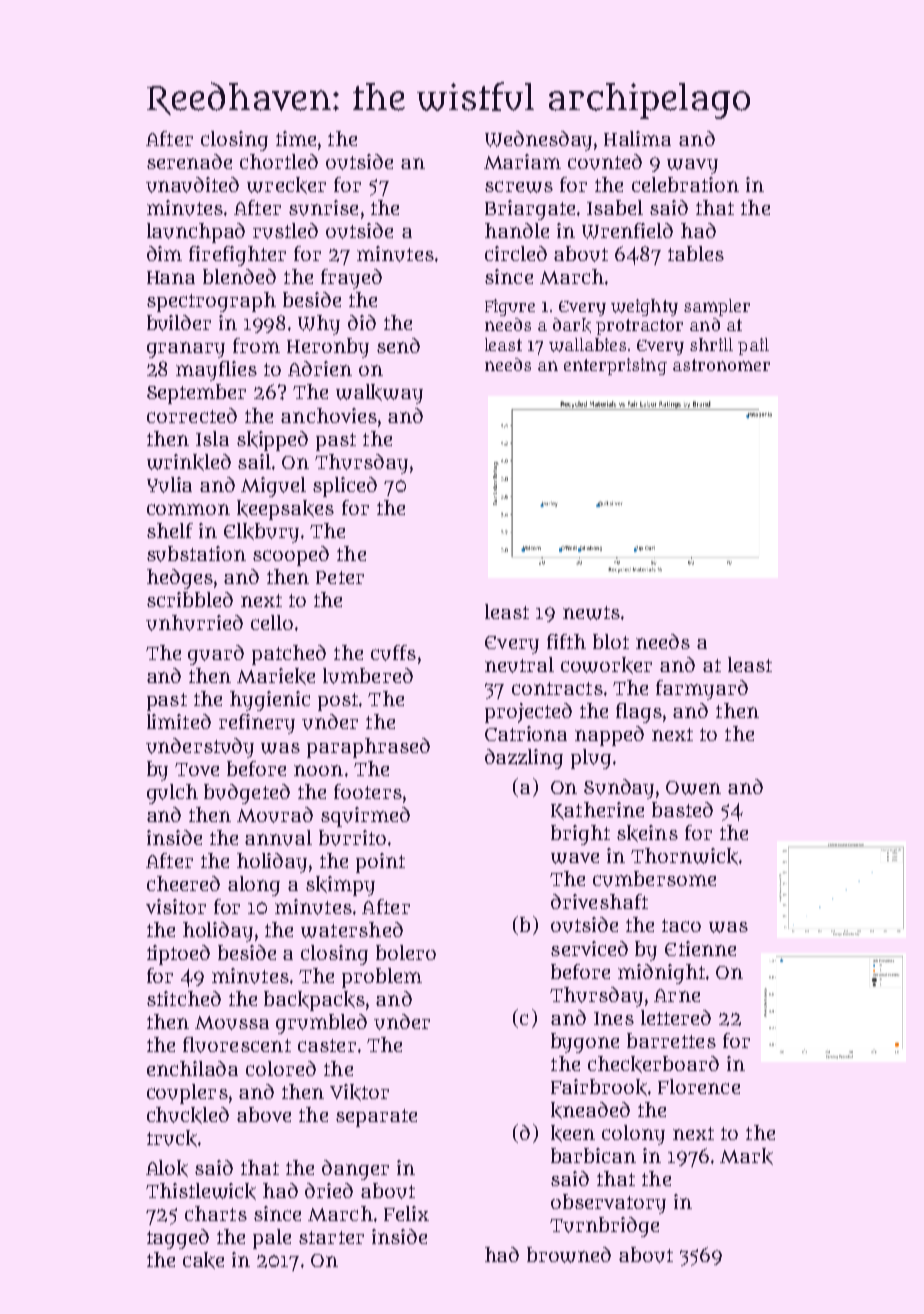 The height and width of the page is (1314, 924). I want to click on limited, so click(179, 721).
